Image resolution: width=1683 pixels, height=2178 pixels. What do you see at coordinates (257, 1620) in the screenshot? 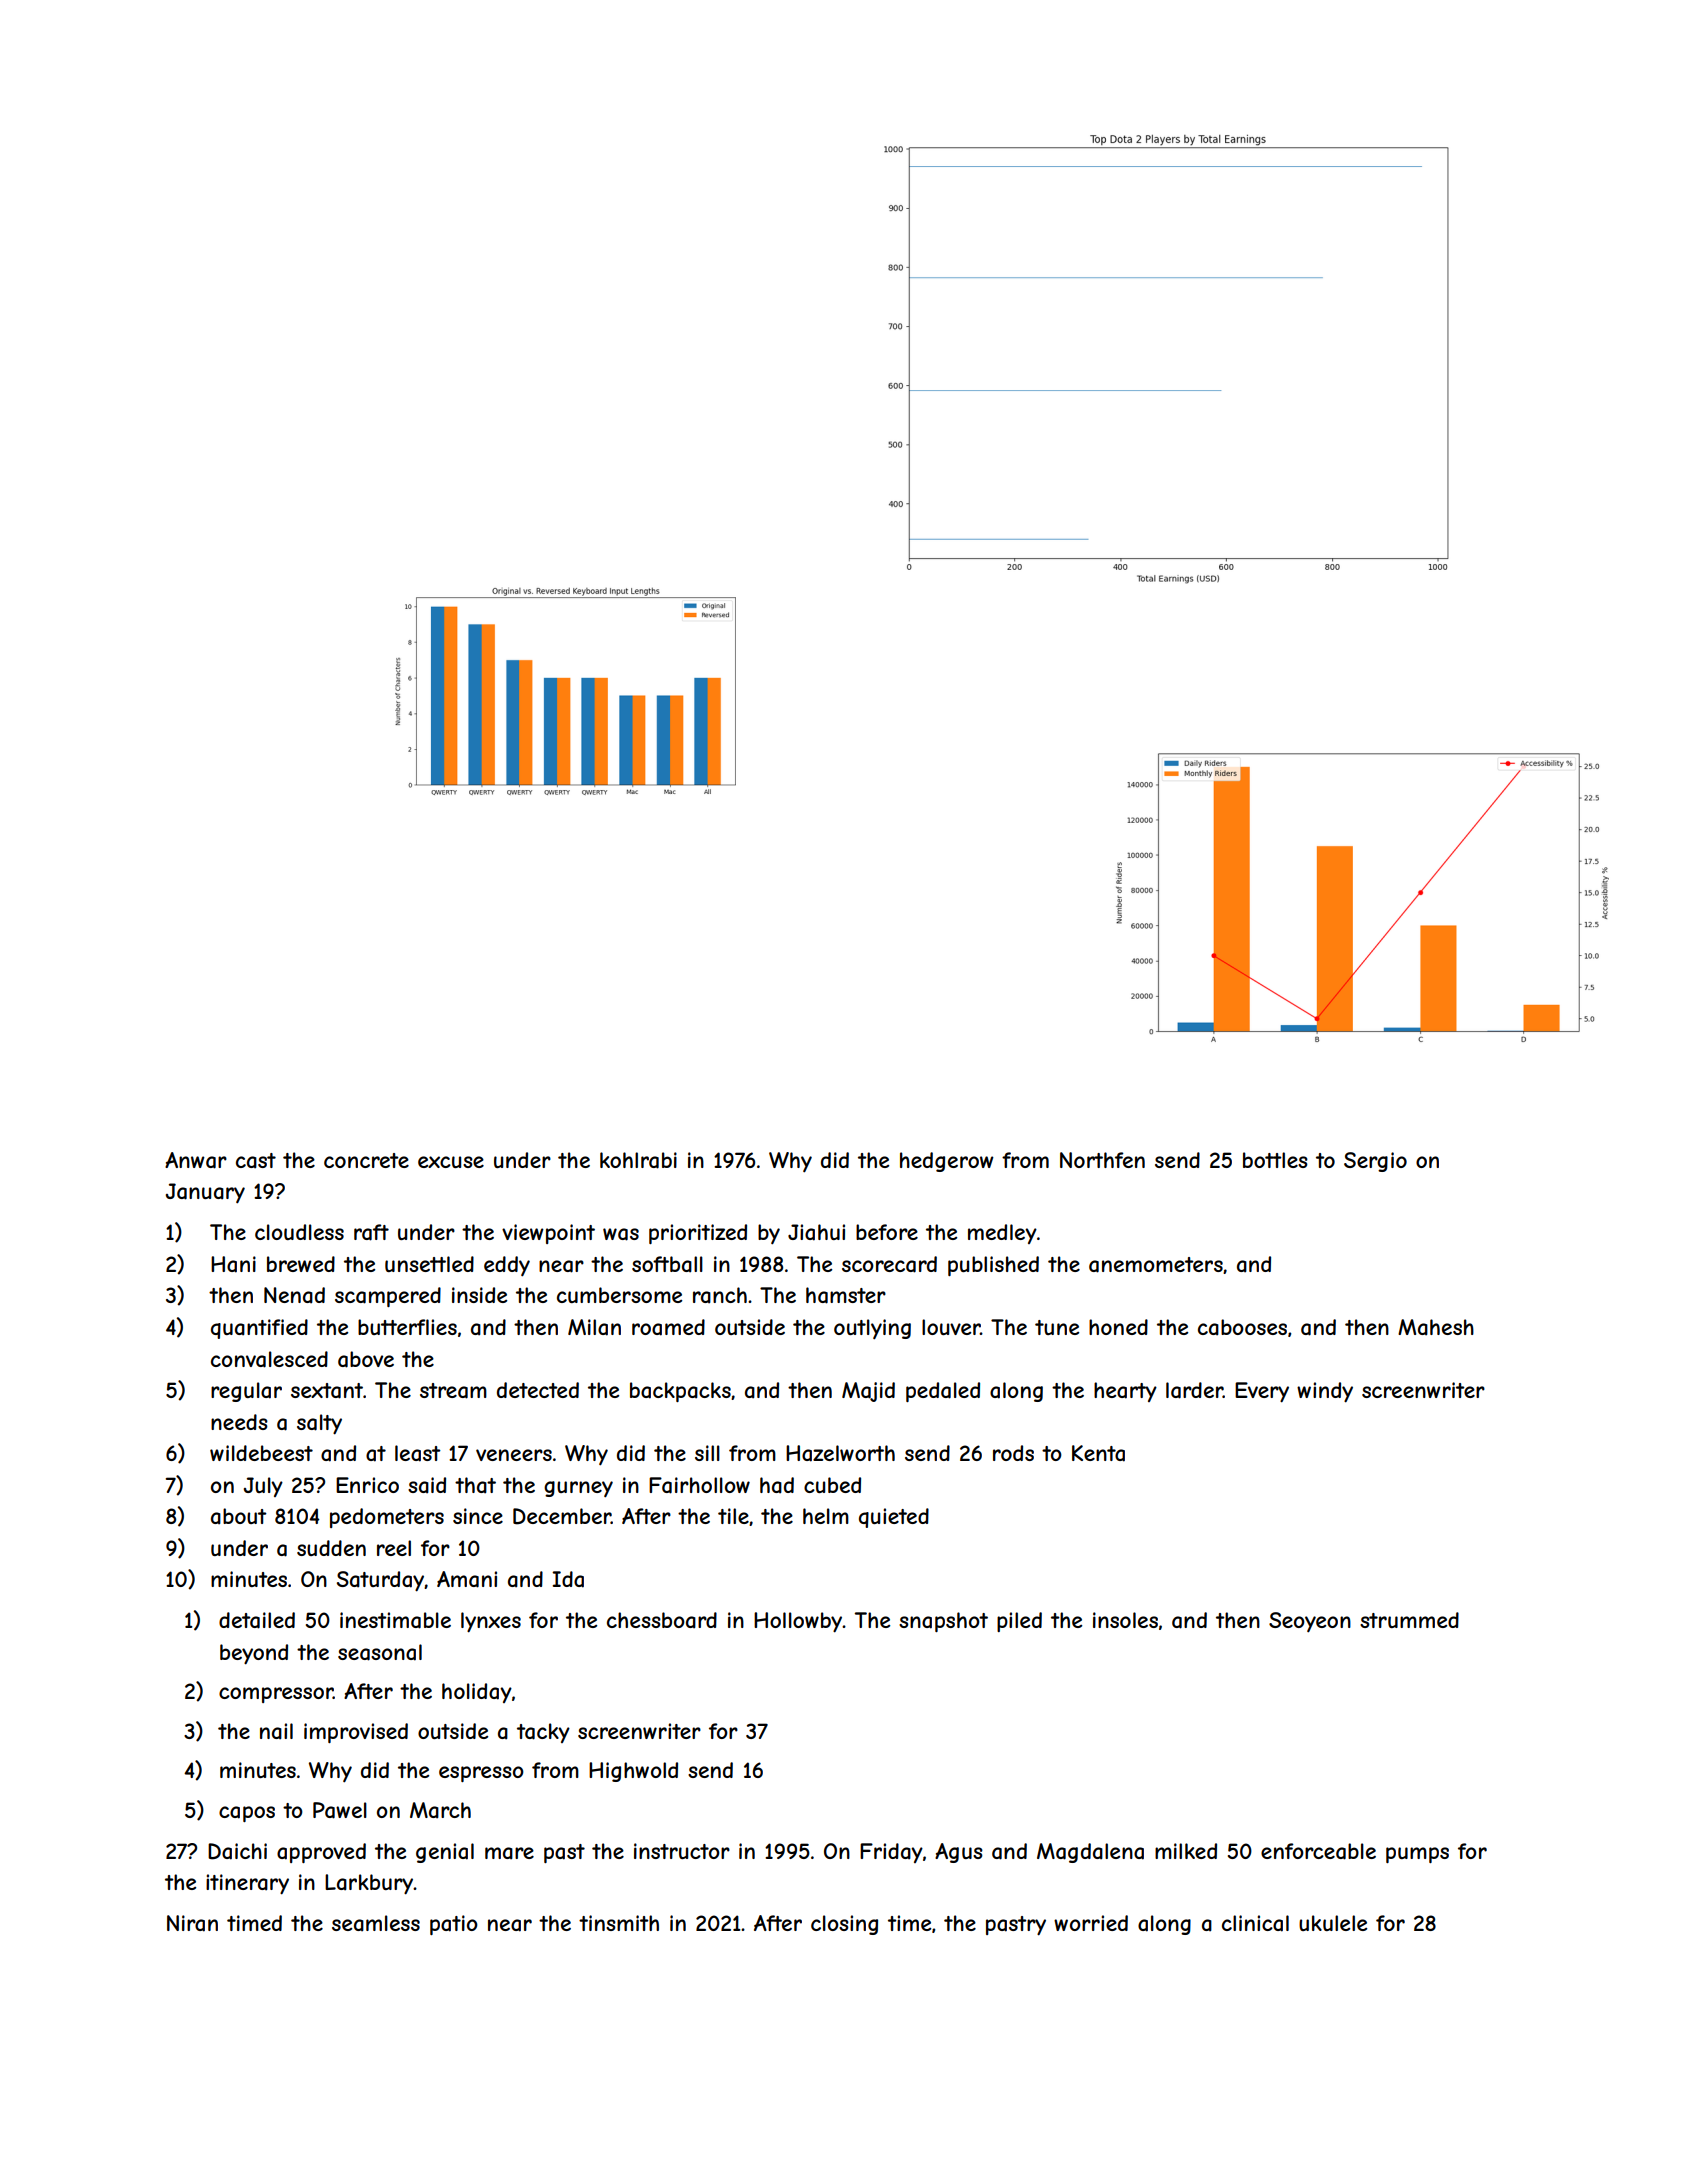
I see `detailed` at bounding box center [257, 1620].
